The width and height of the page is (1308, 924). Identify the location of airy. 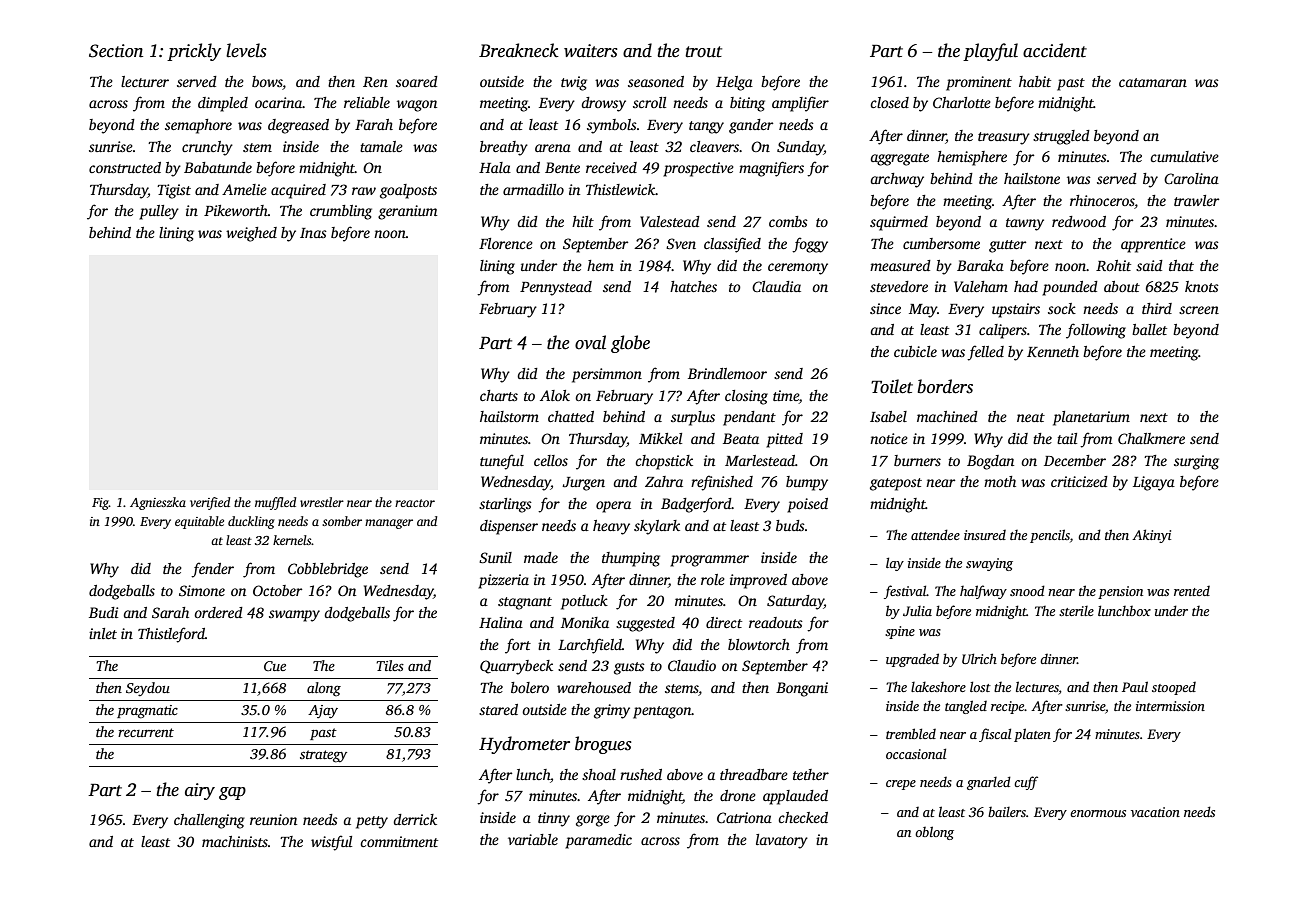
(200, 791).
